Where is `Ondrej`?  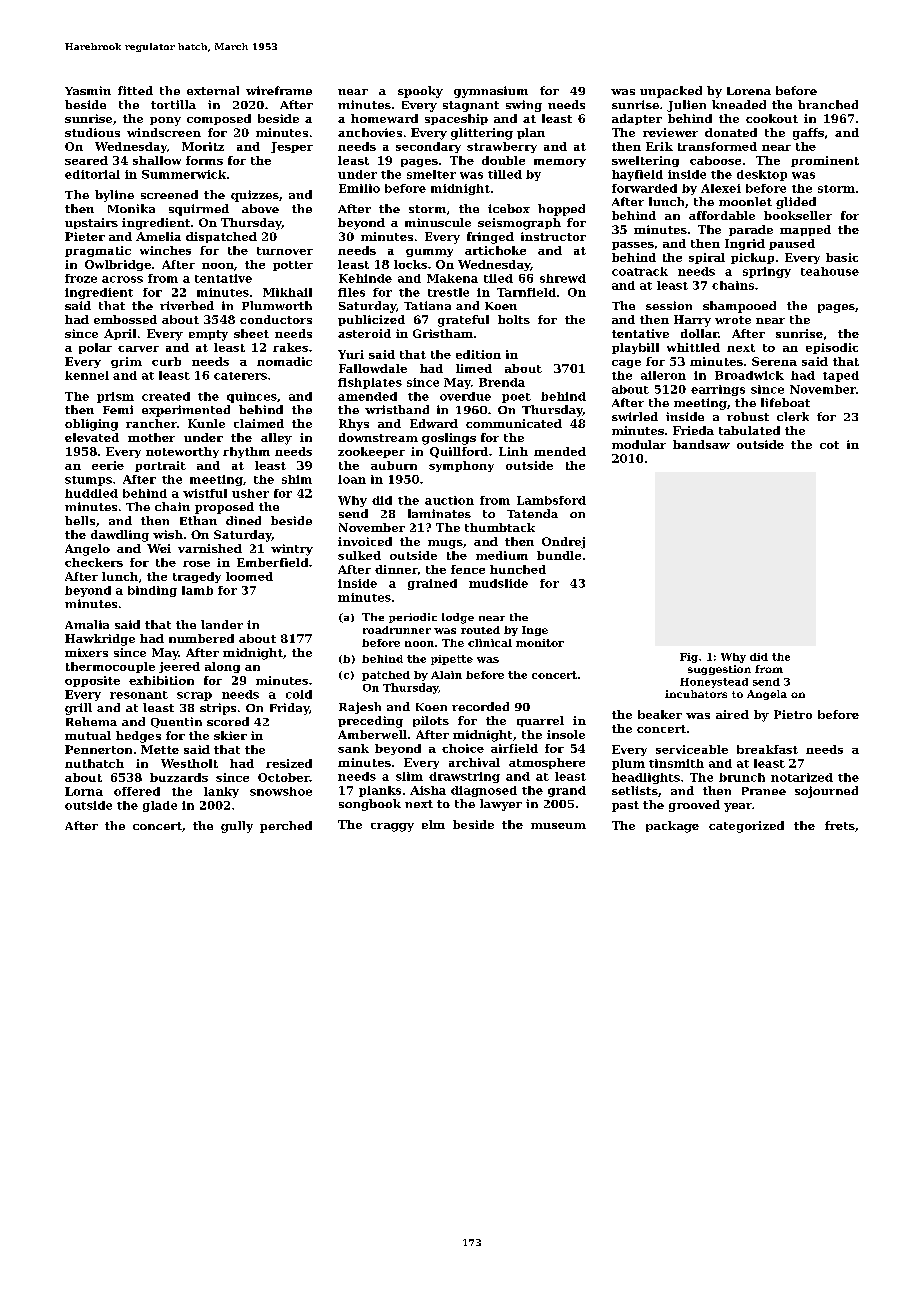 Ondrej is located at coordinates (563, 543).
